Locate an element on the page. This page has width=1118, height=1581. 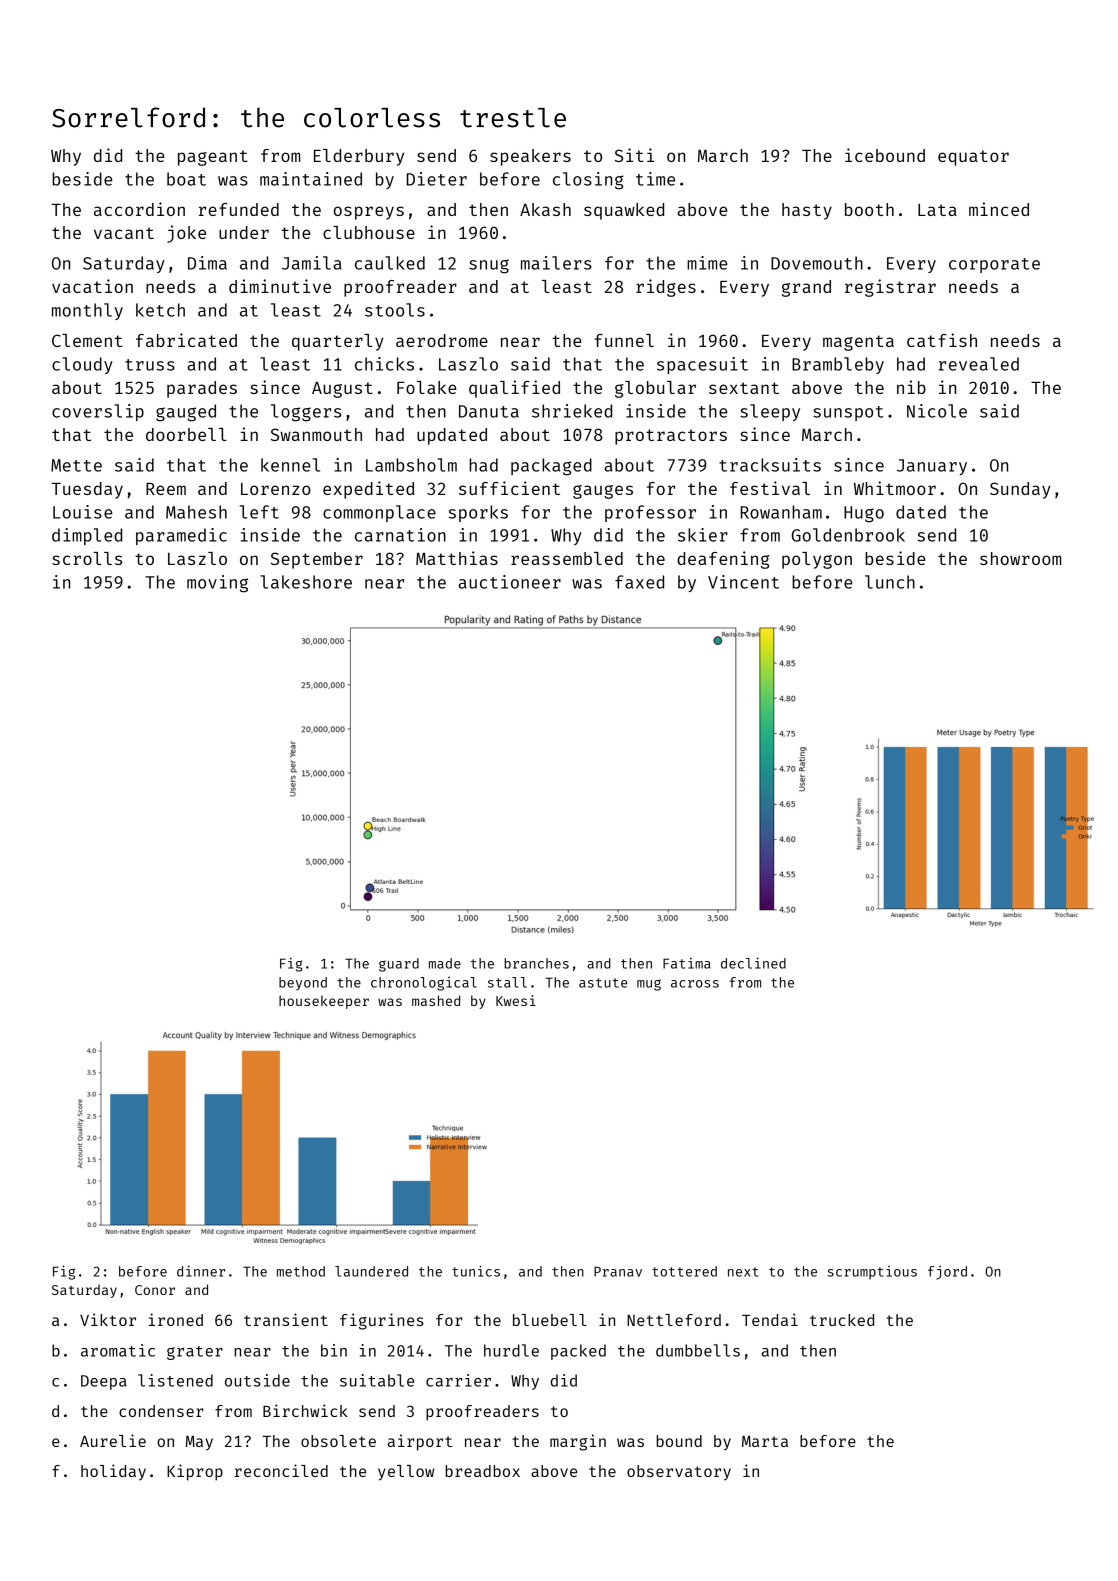
gauged is located at coordinates (186, 413).
